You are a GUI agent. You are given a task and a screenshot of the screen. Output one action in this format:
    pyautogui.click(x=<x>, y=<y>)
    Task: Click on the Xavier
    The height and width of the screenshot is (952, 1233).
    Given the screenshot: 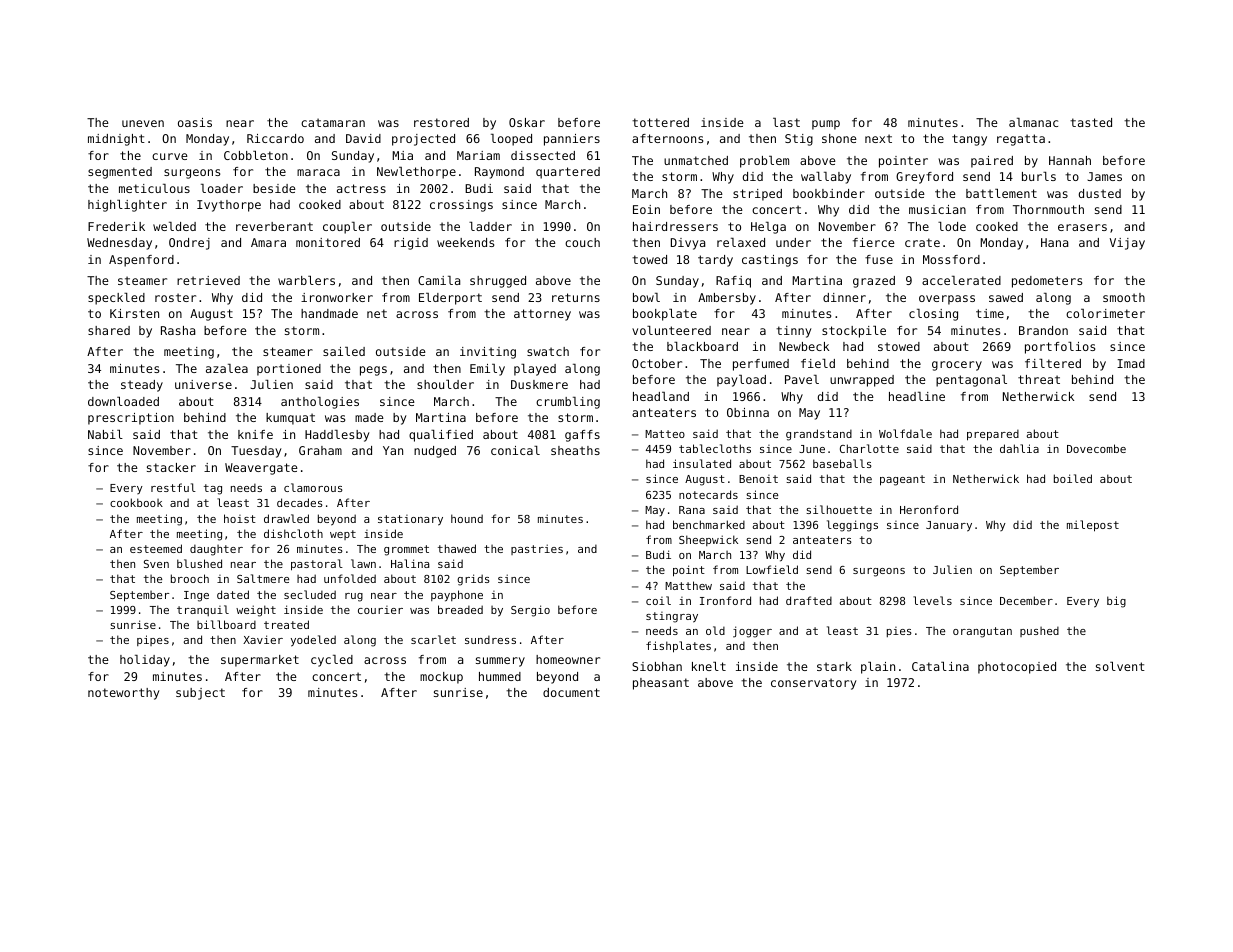 What is the action you would take?
    pyautogui.click(x=263, y=639)
